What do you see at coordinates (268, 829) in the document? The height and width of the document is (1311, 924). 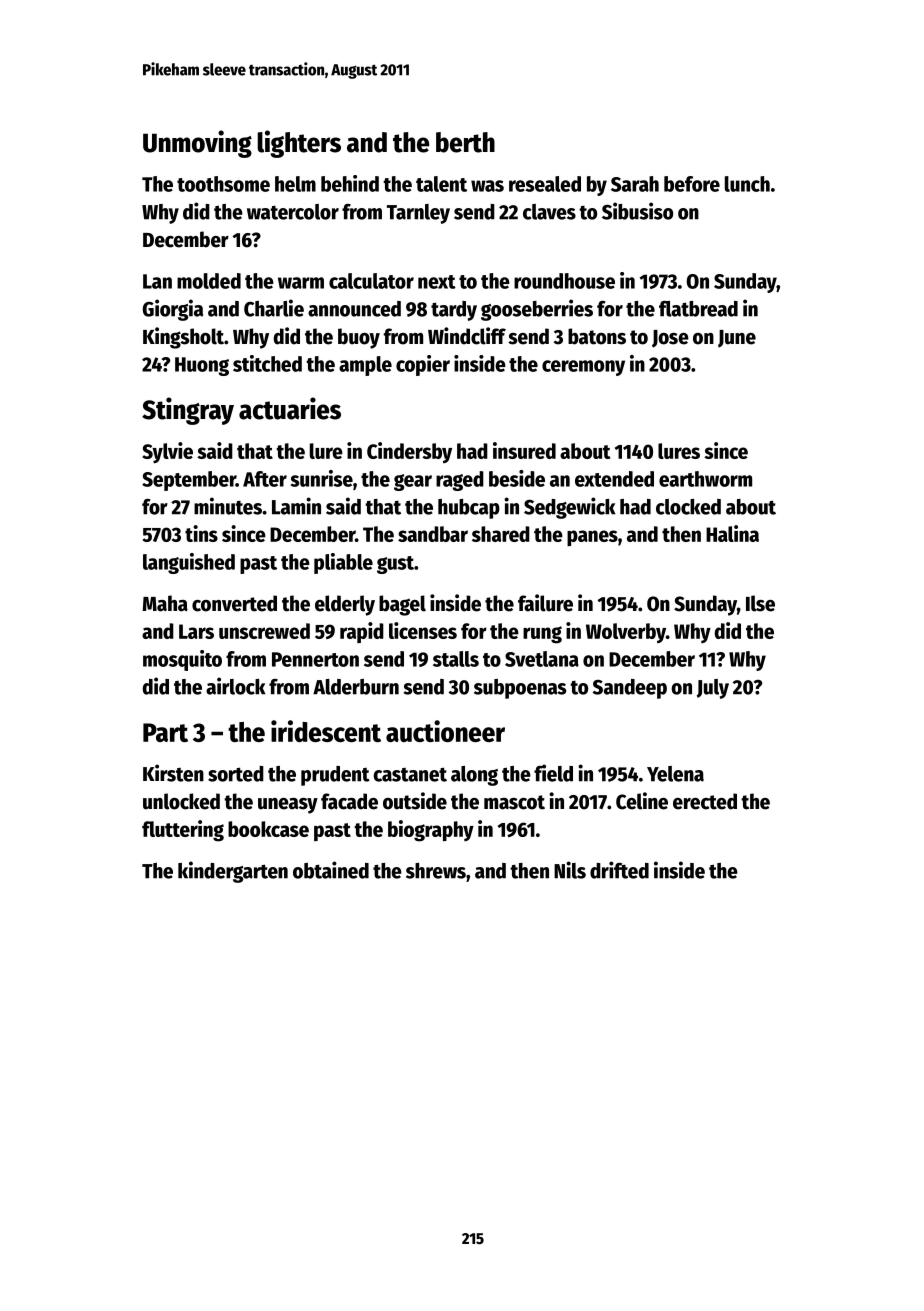 I see `bookcase` at bounding box center [268, 829].
